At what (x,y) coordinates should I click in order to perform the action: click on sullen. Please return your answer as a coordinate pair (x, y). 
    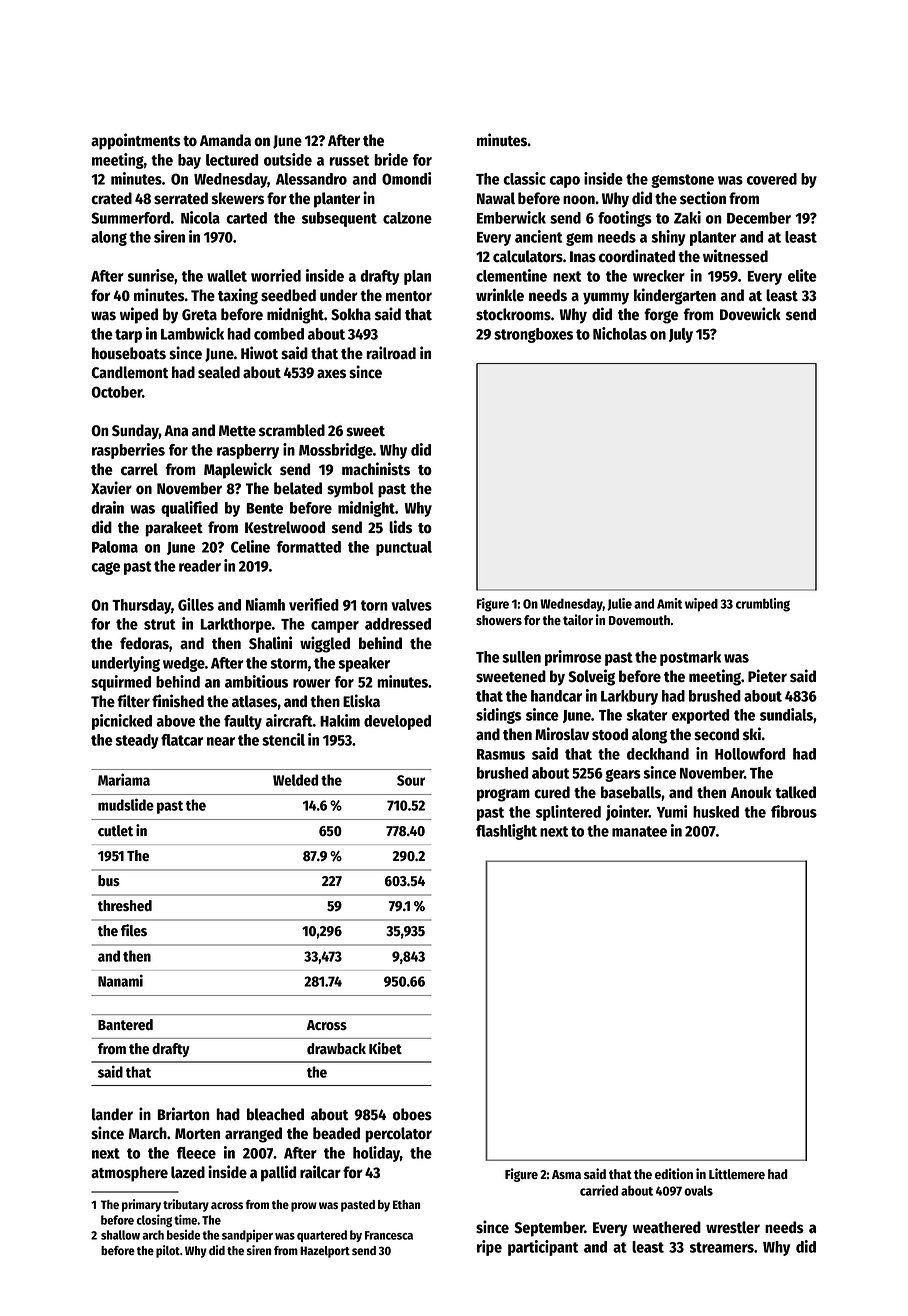
    Looking at the image, I should click on (521, 657).
